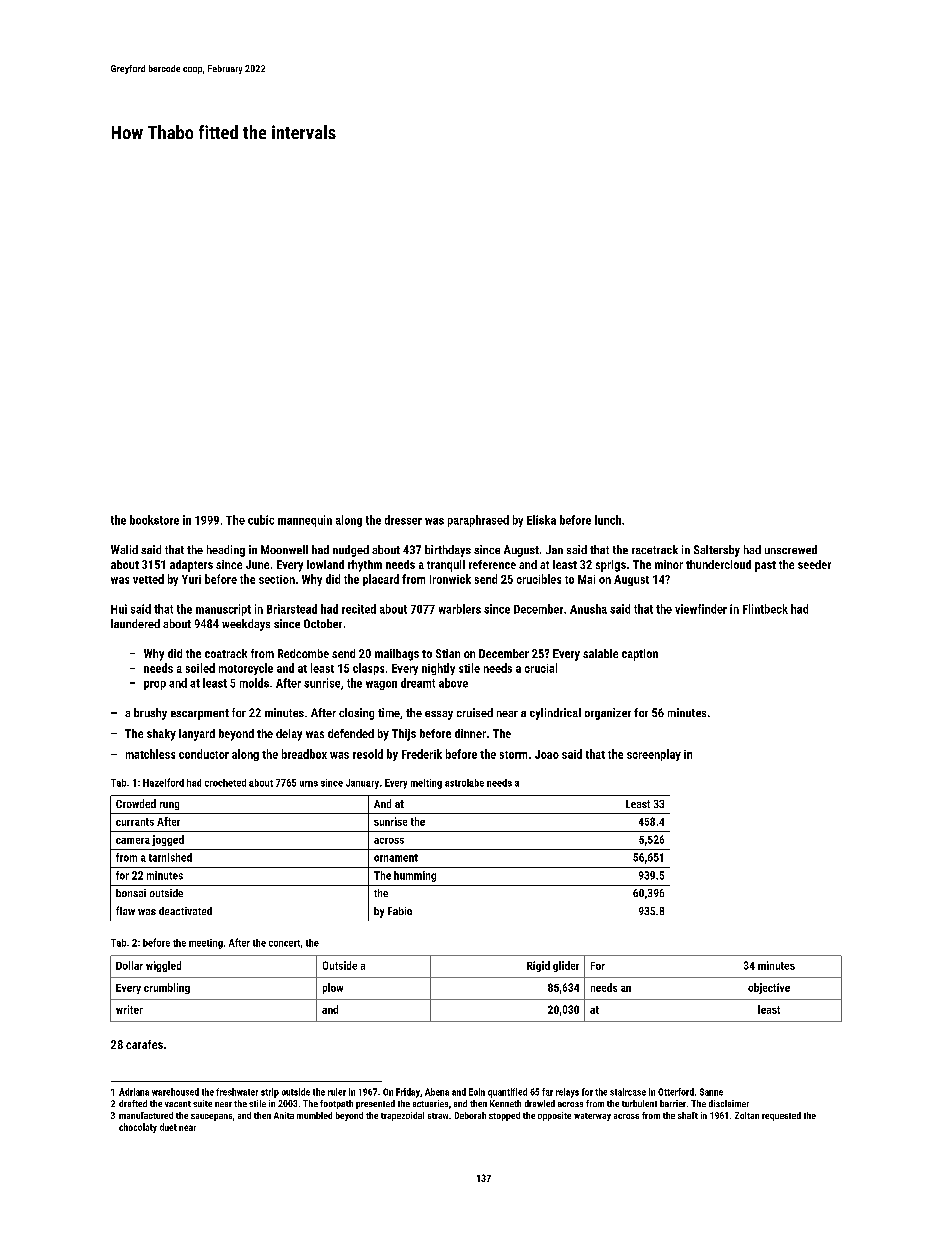 This page has height=1233, width=952. What do you see at coordinates (655, 549) in the page?
I see `racetrack` at bounding box center [655, 549].
